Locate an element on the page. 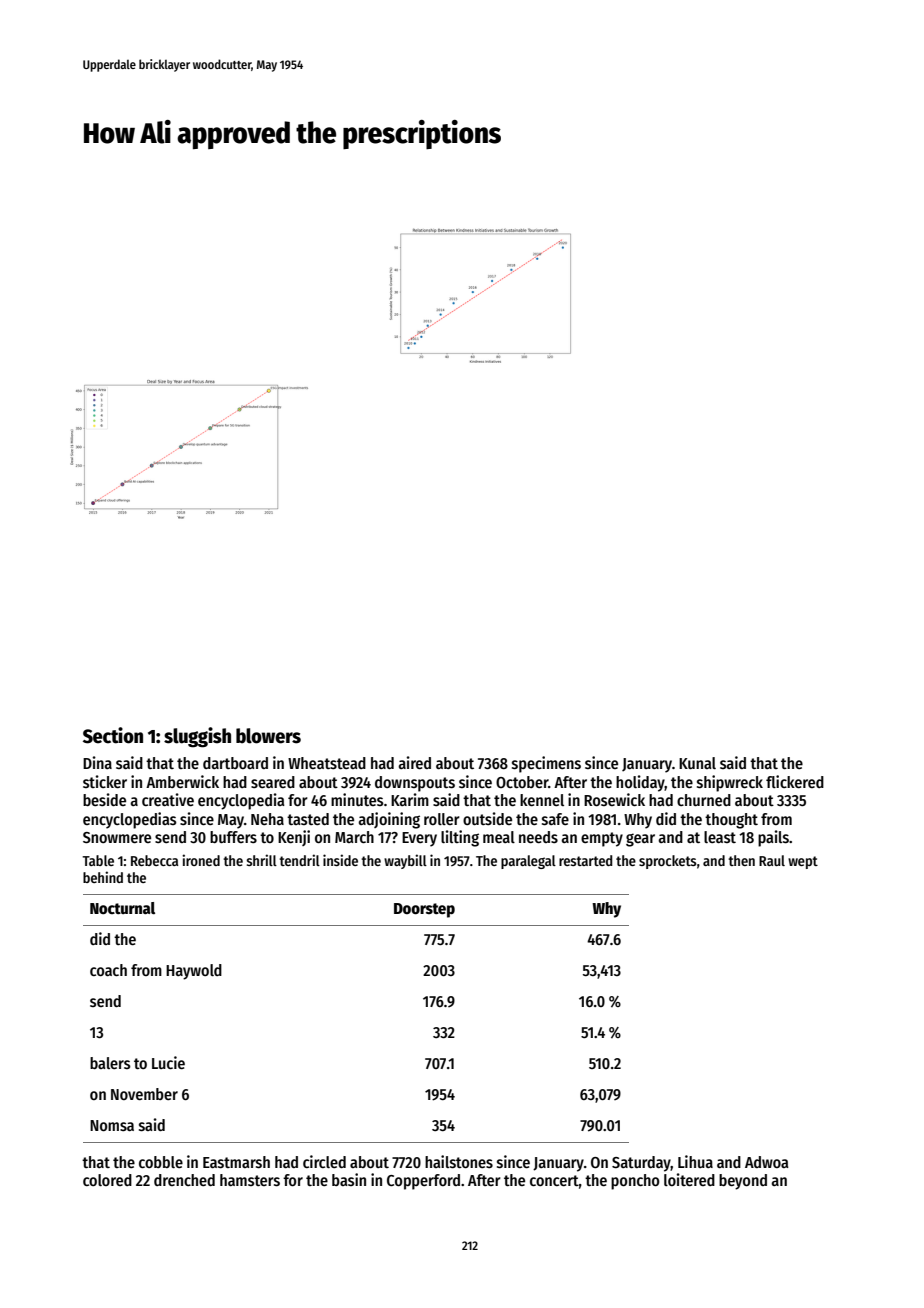 The image size is (924, 1308). drenched is located at coordinates (184, 1180).
